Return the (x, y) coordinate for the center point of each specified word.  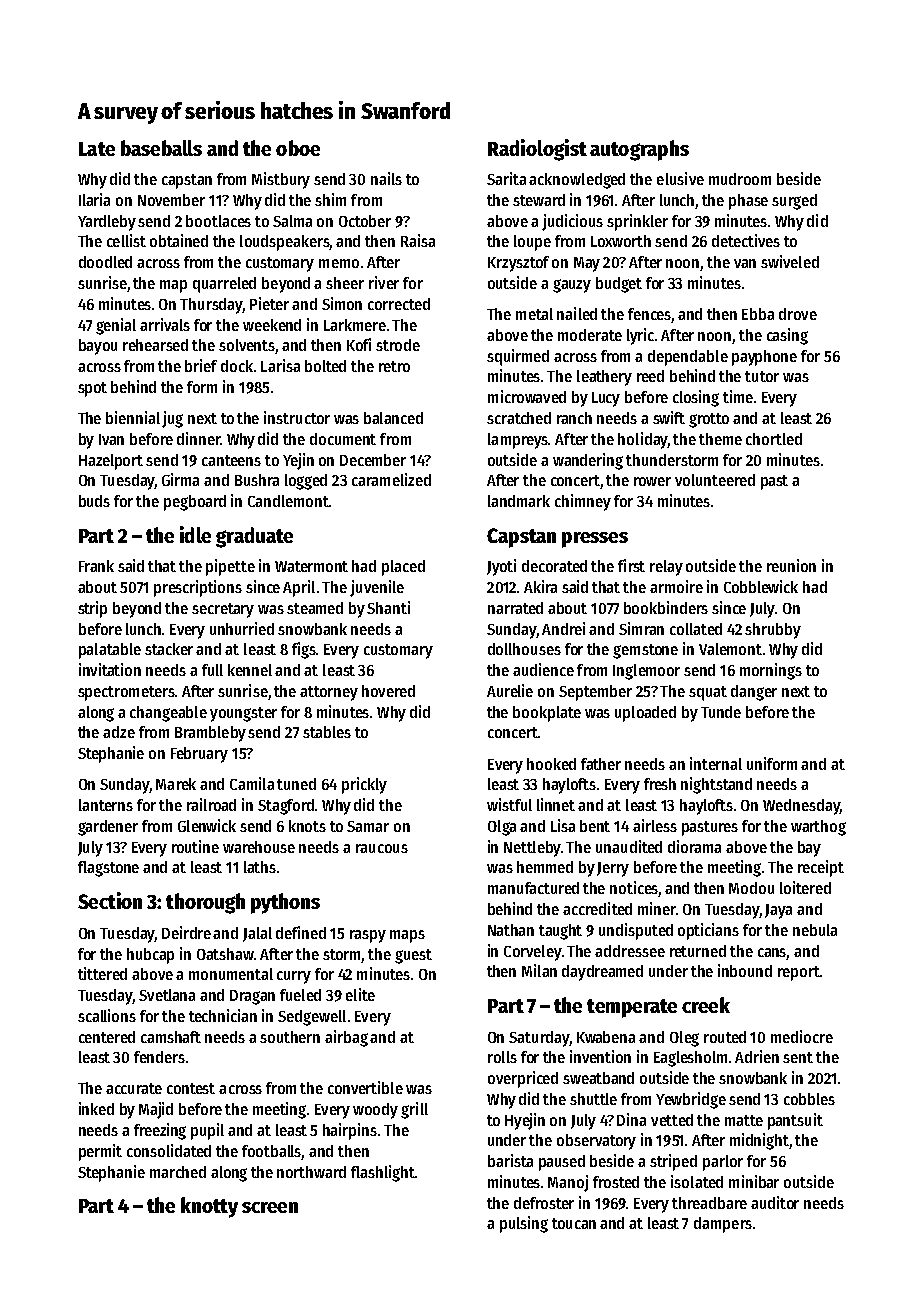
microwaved (527, 396)
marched (178, 1172)
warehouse (259, 847)
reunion (791, 565)
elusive (680, 178)
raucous (382, 848)
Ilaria (94, 199)
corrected (399, 304)
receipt (821, 868)
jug (172, 419)
